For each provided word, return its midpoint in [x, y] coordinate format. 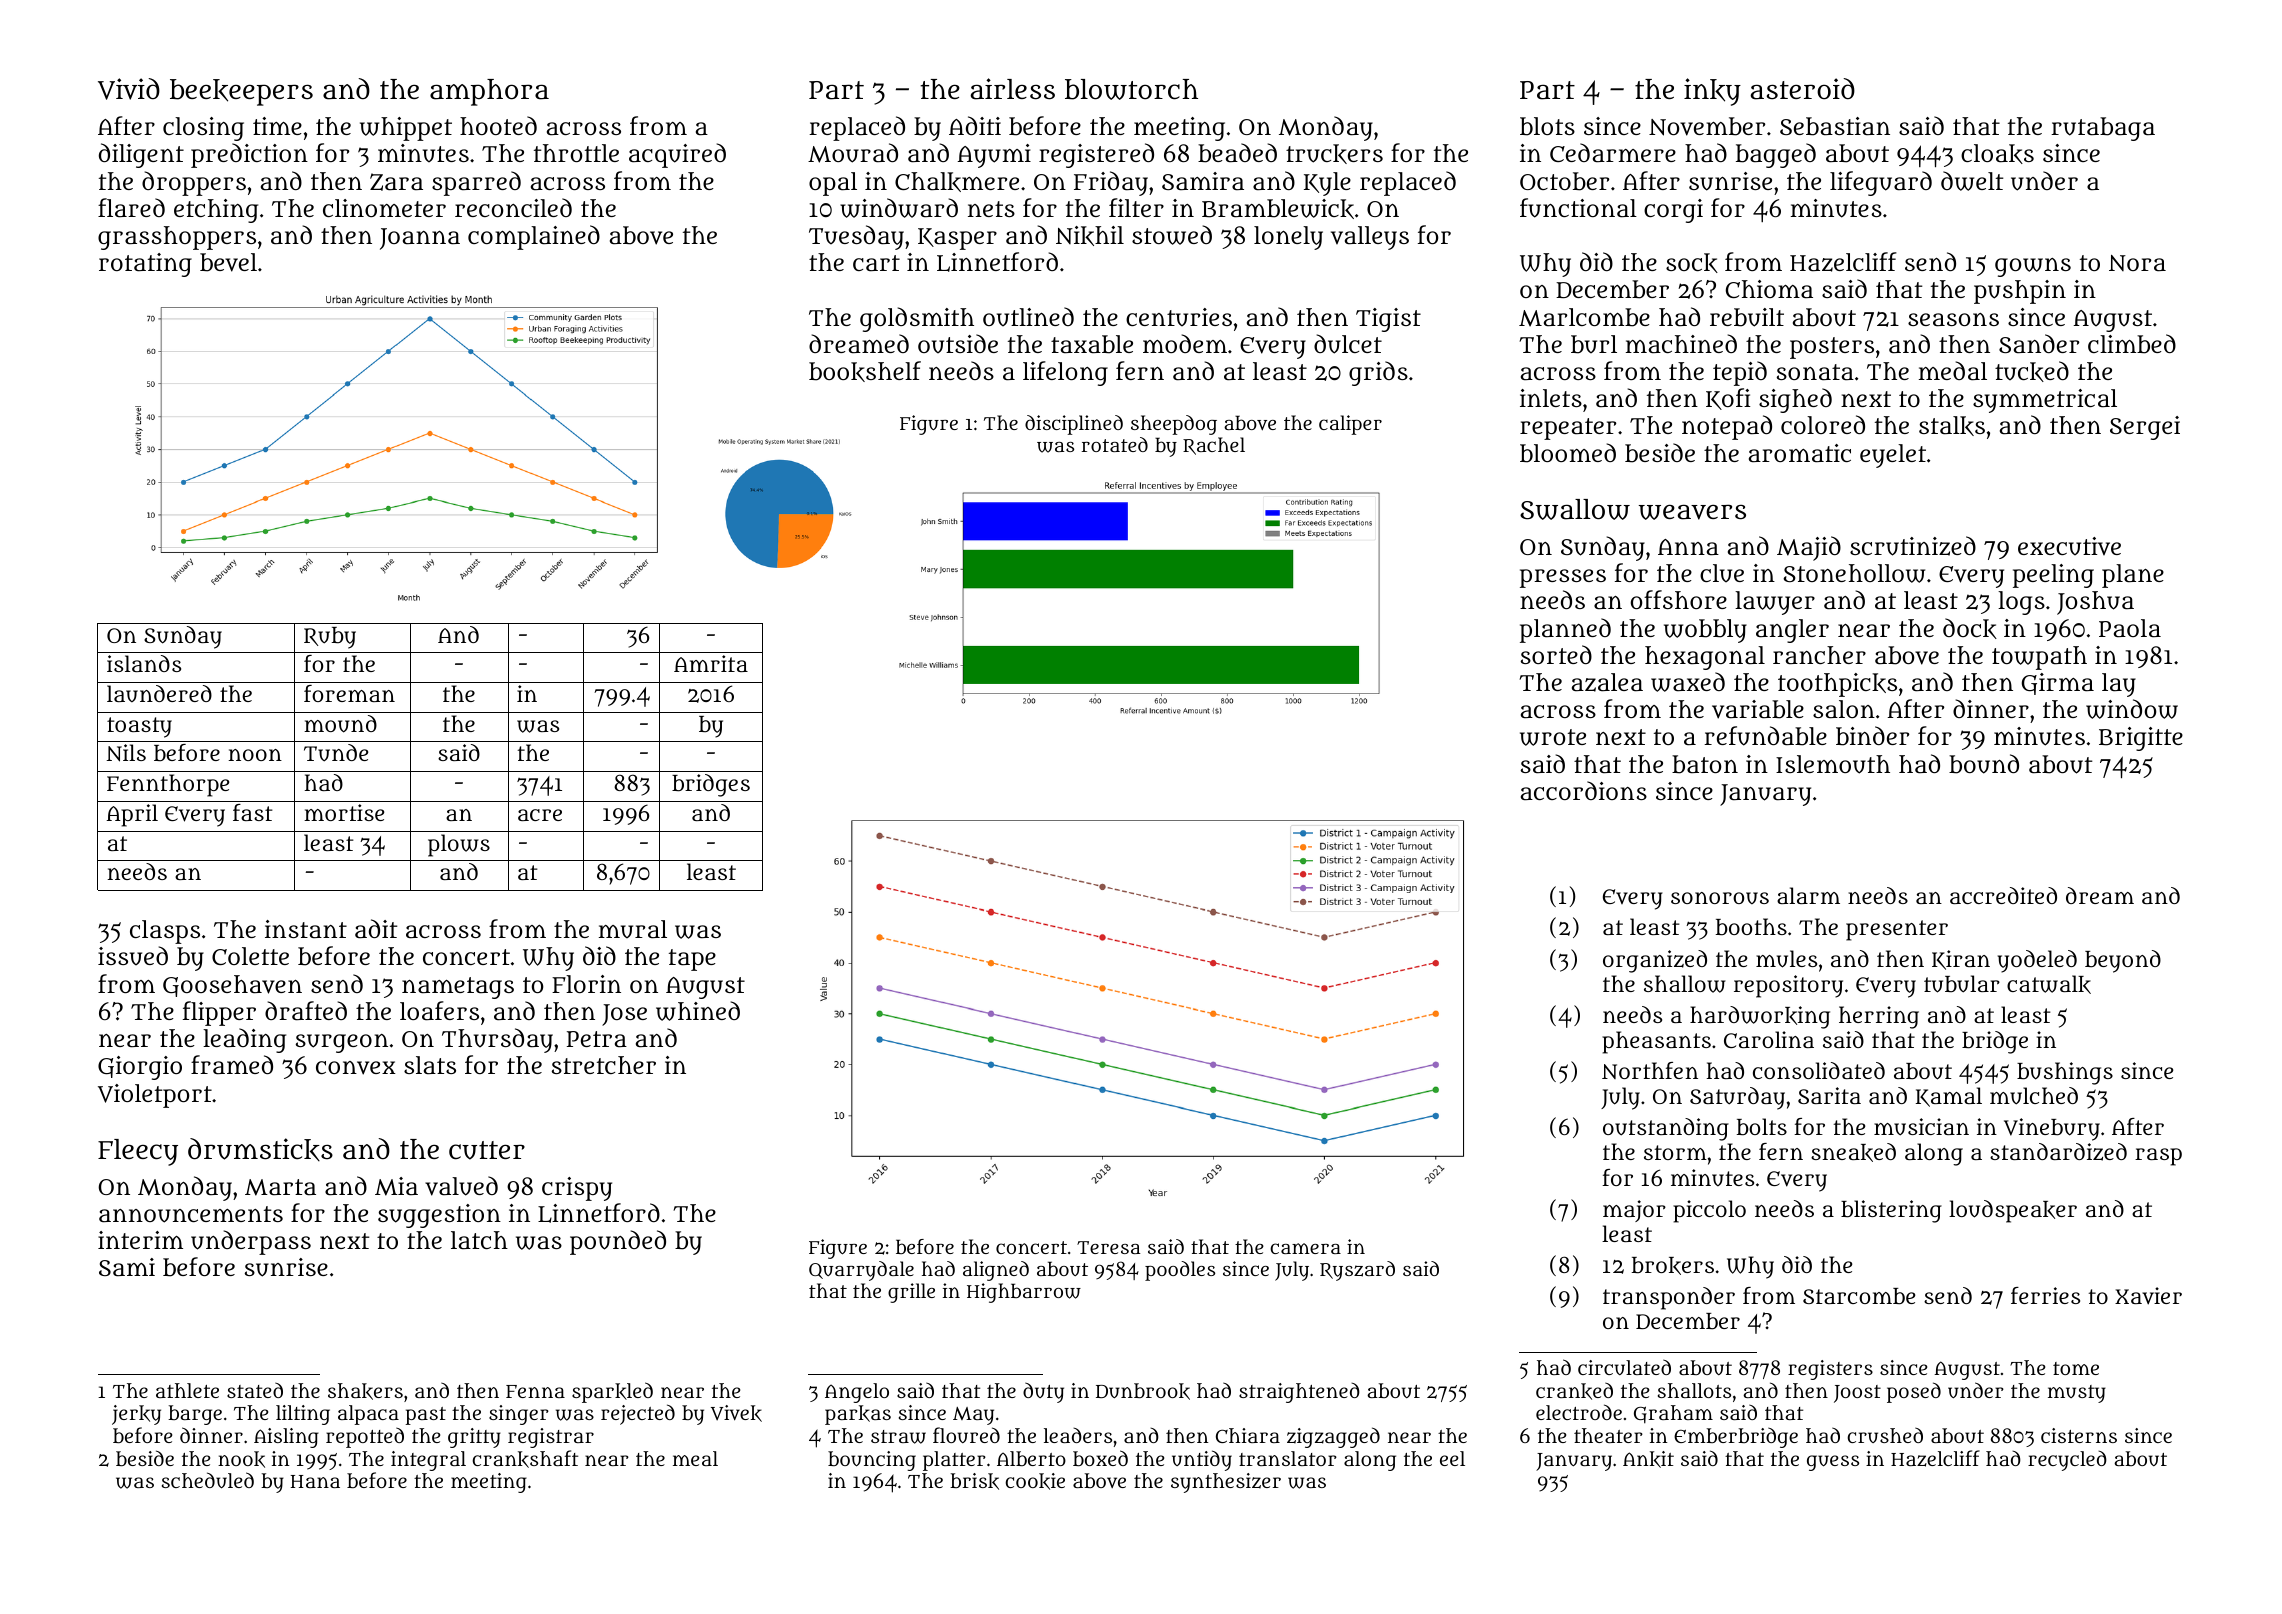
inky [1712, 92]
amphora [489, 92]
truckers [1334, 154]
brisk [974, 1481]
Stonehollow [1854, 573]
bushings [2065, 1073]
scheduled [208, 1480]
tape [692, 960]
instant [306, 929]
